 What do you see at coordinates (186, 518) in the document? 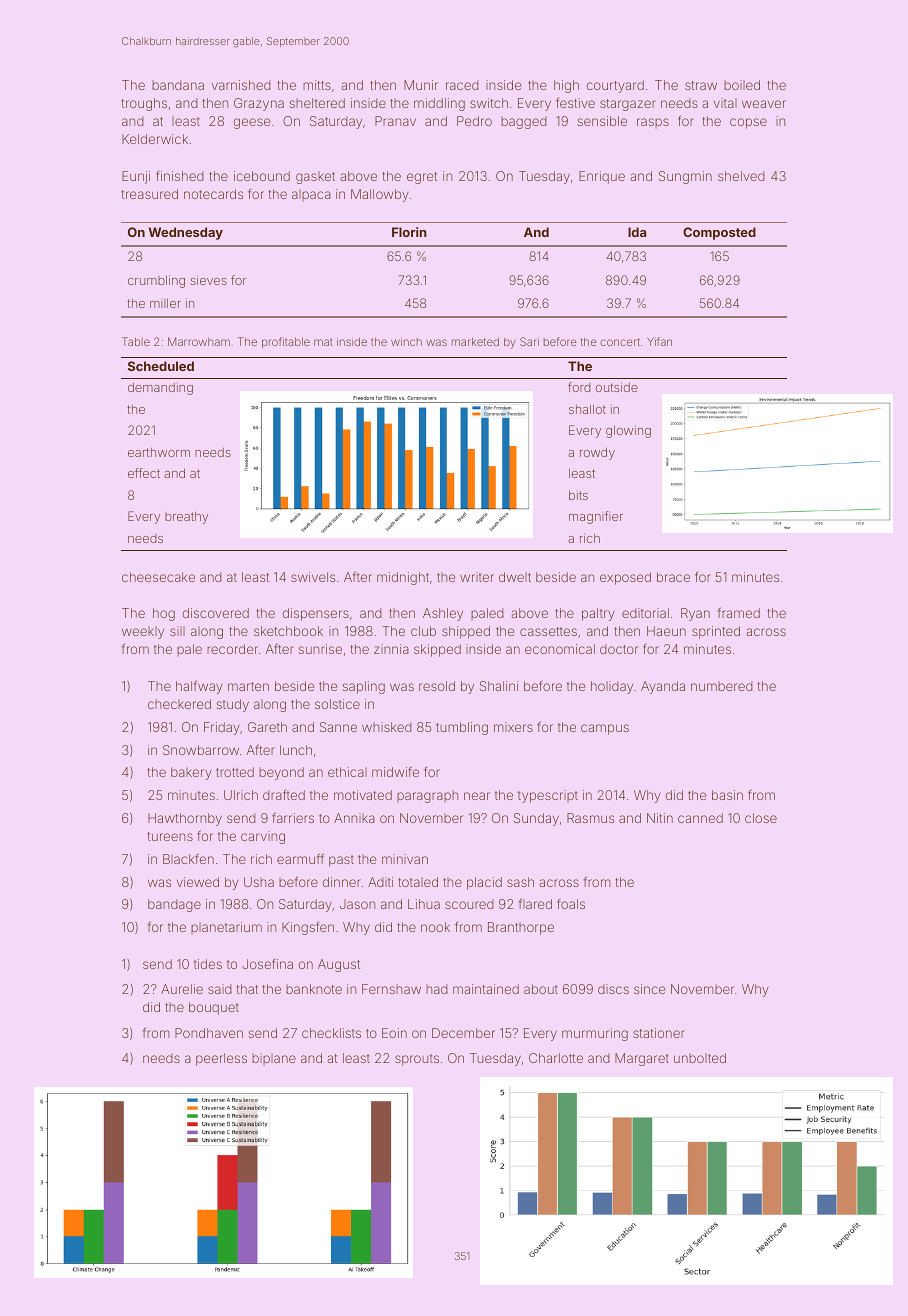
I see `breathy` at bounding box center [186, 518].
